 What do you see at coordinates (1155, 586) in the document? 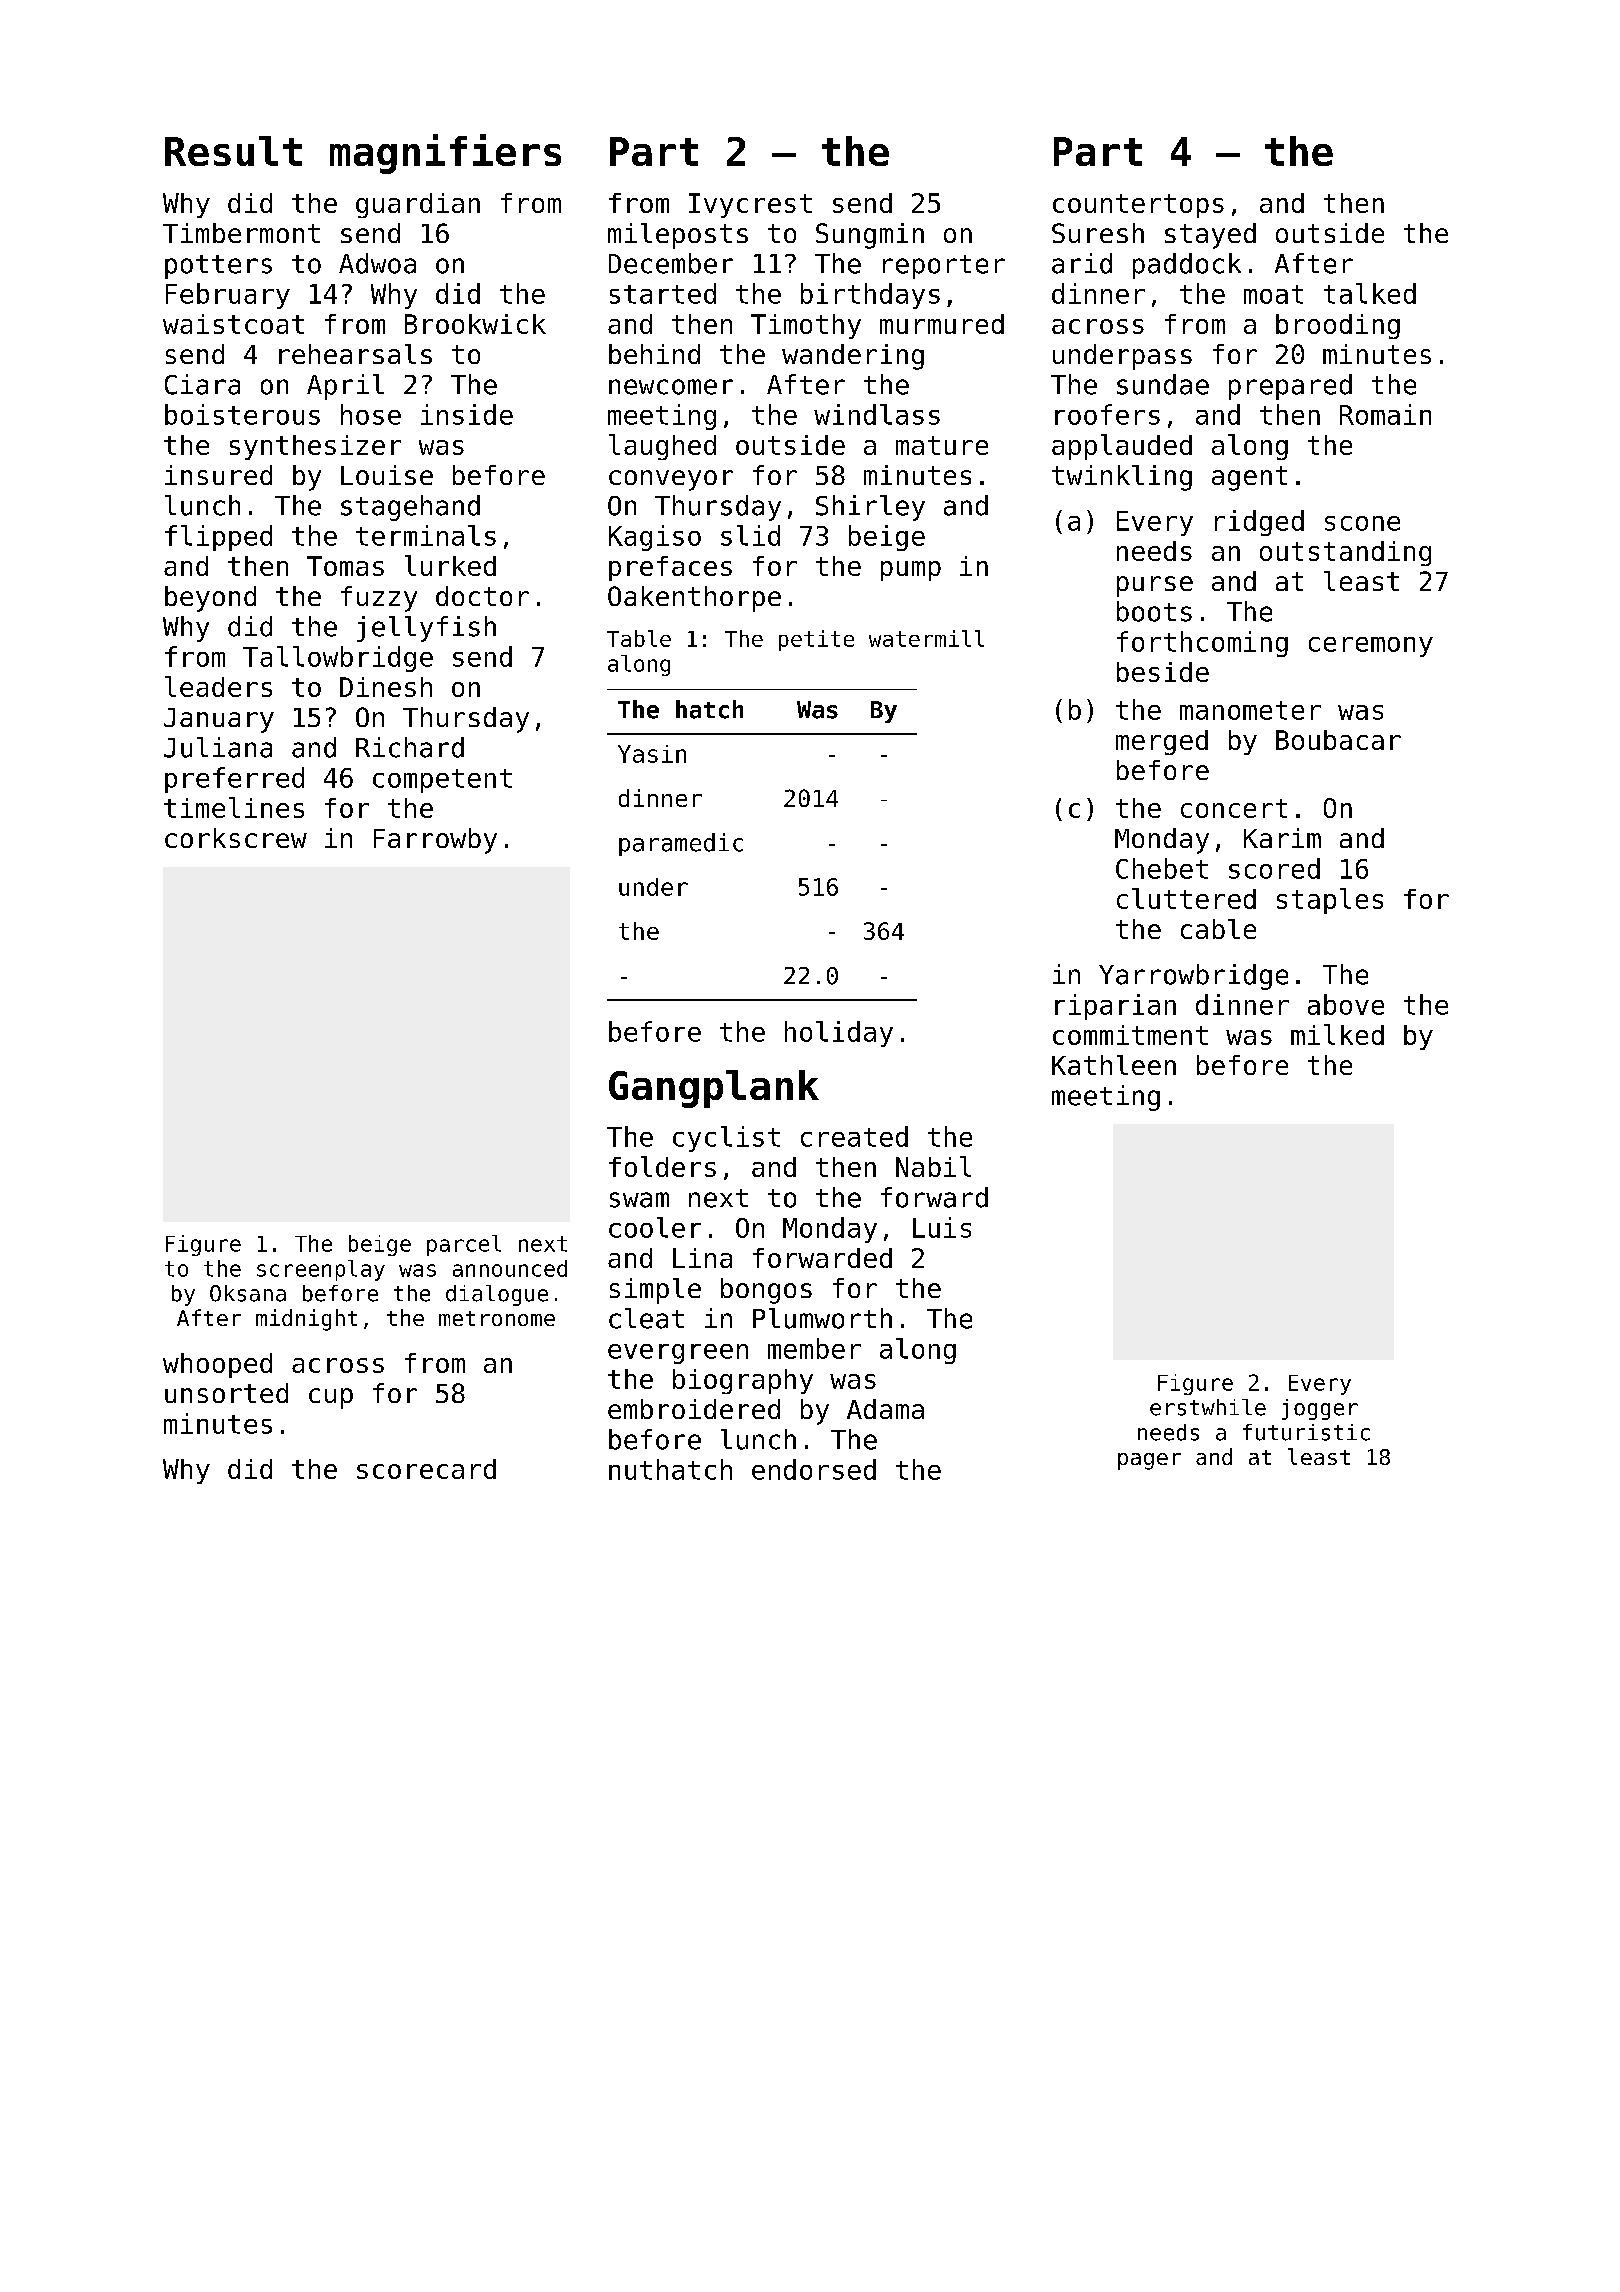
I see `purse` at bounding box center [1155, 586].
